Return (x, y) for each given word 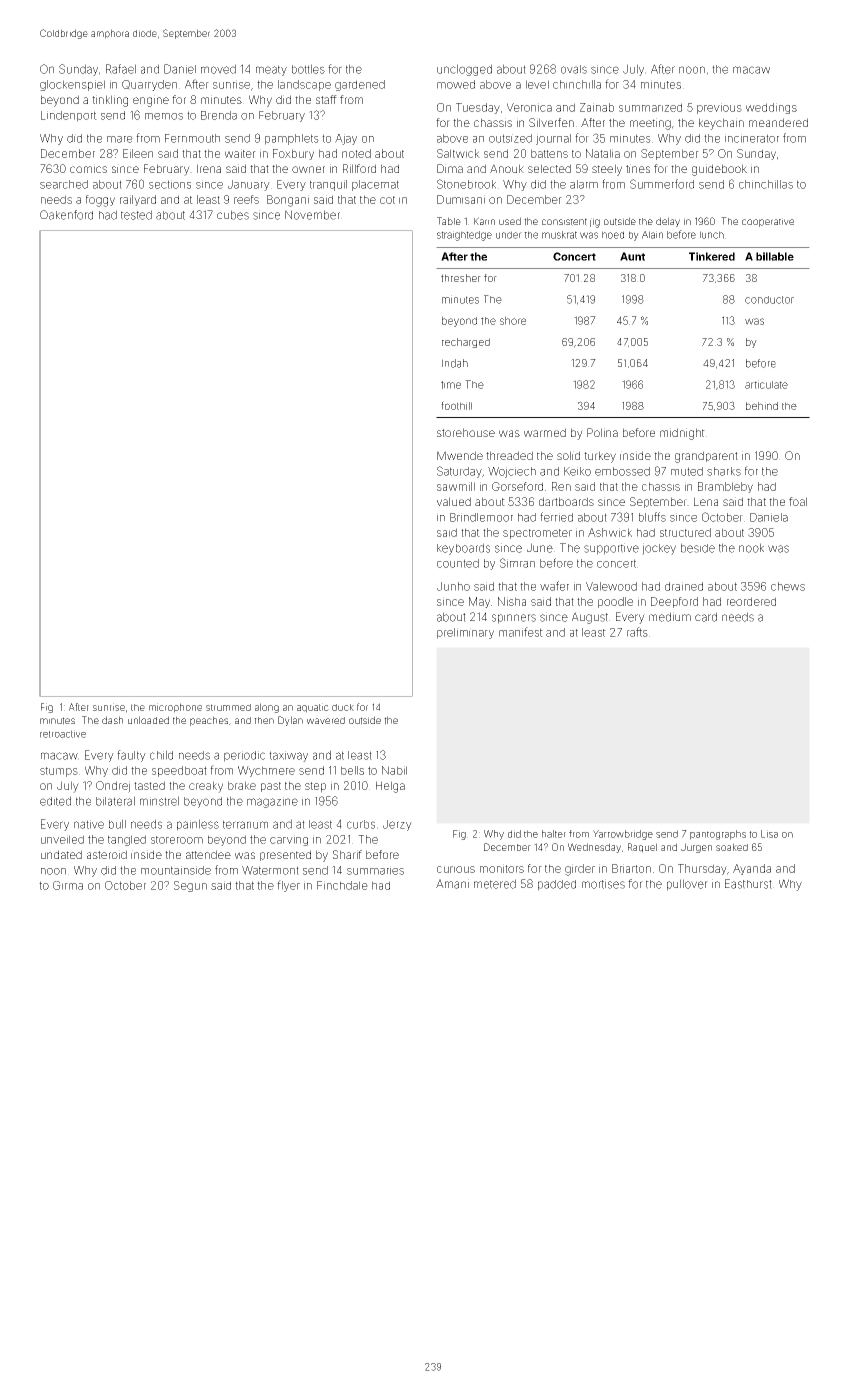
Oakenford (66, 215)
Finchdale (342, 885)
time (451, 385)
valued (454, 501)
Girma (68, 885)
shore (513, 320)
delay (668, 222)
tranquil (328, 185)
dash (112, 720)
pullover (687, 885)
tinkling (110, 101)
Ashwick (610, 532)
